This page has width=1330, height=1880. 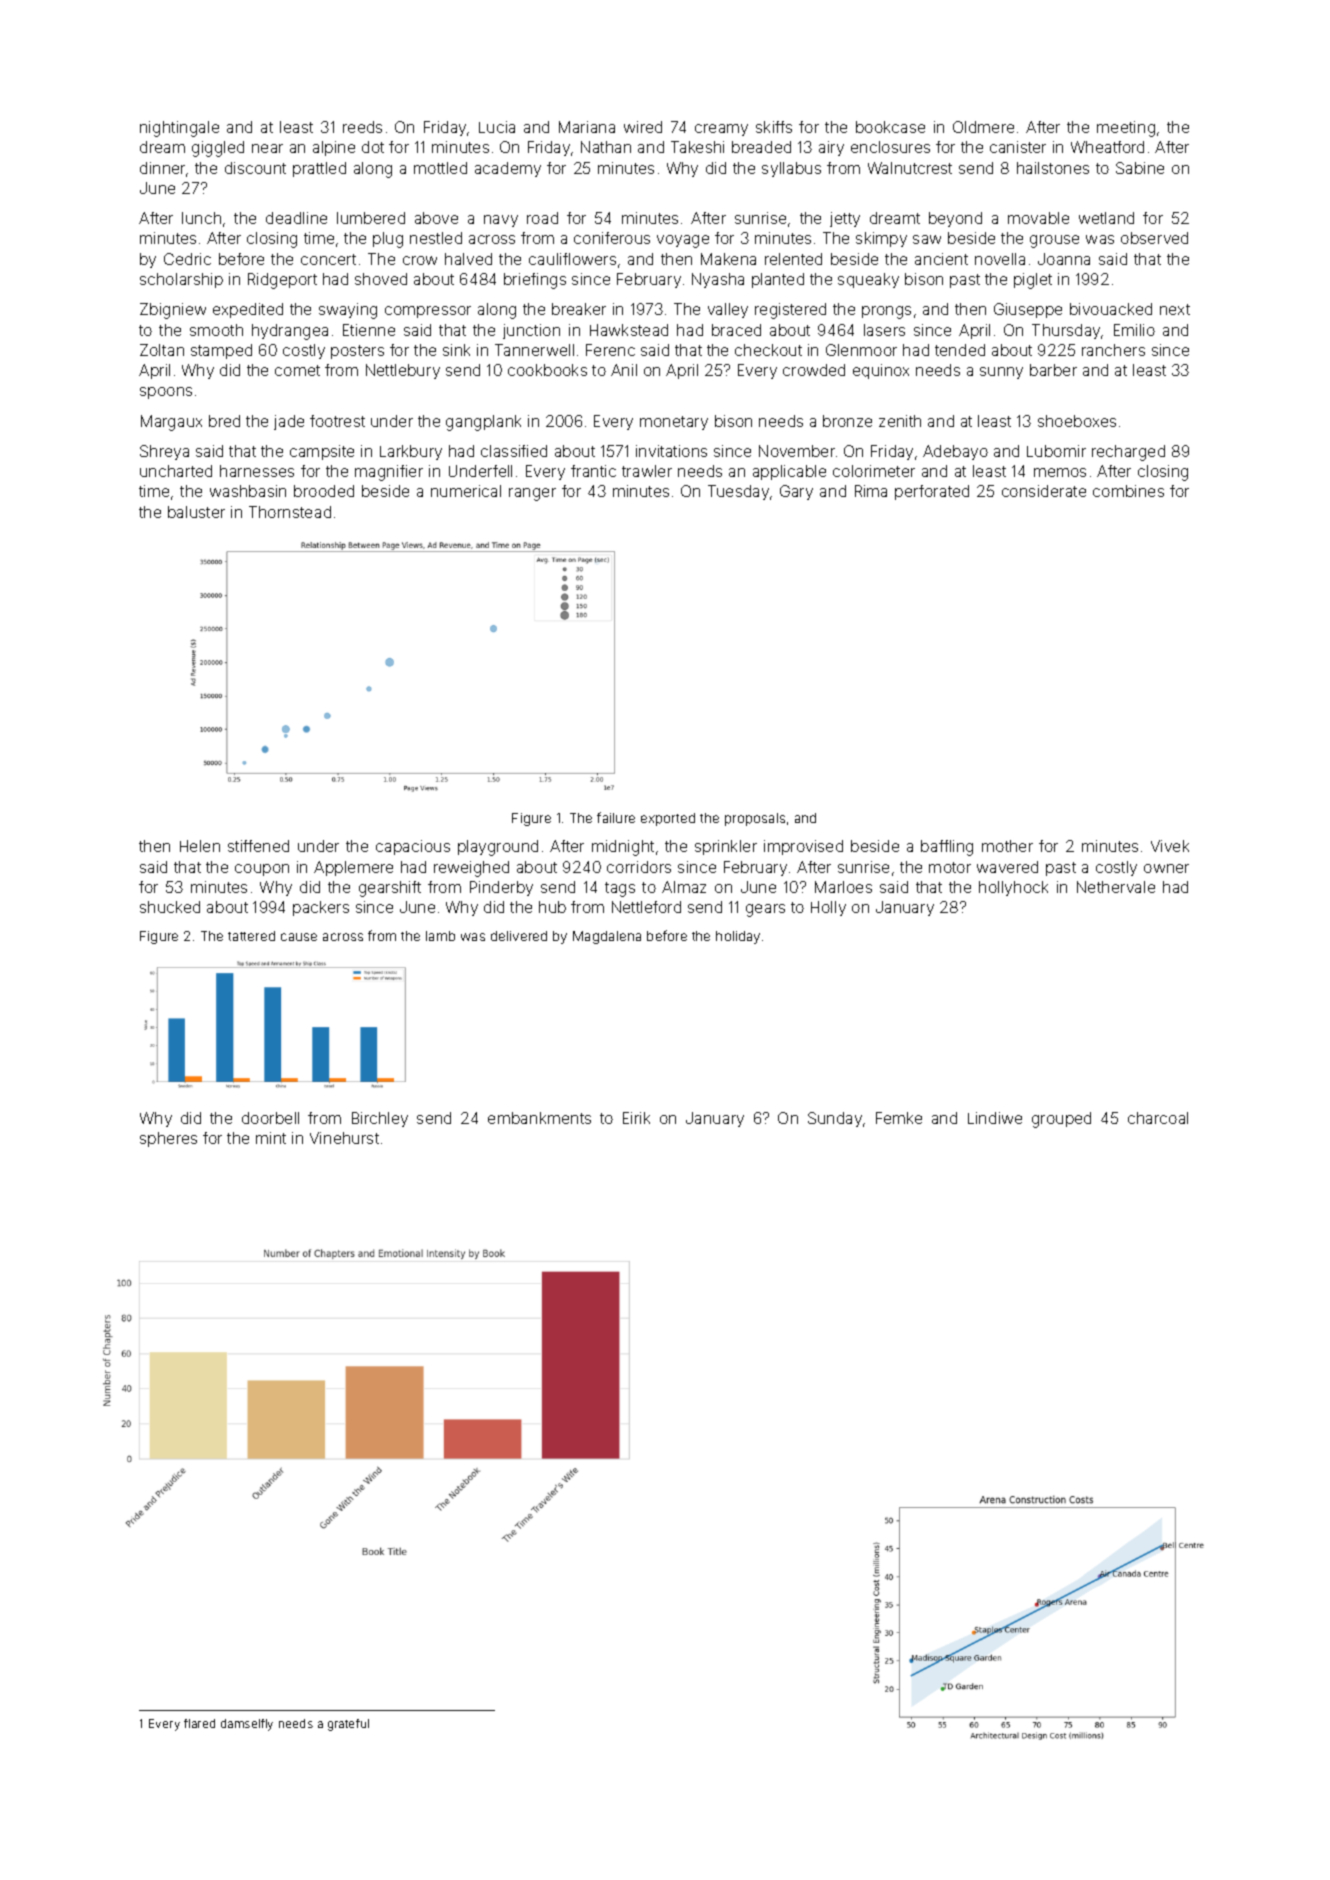 What do you see at coordinates (884, 330) in the page?
I see `lasers` at bounding box center [884, 330].
